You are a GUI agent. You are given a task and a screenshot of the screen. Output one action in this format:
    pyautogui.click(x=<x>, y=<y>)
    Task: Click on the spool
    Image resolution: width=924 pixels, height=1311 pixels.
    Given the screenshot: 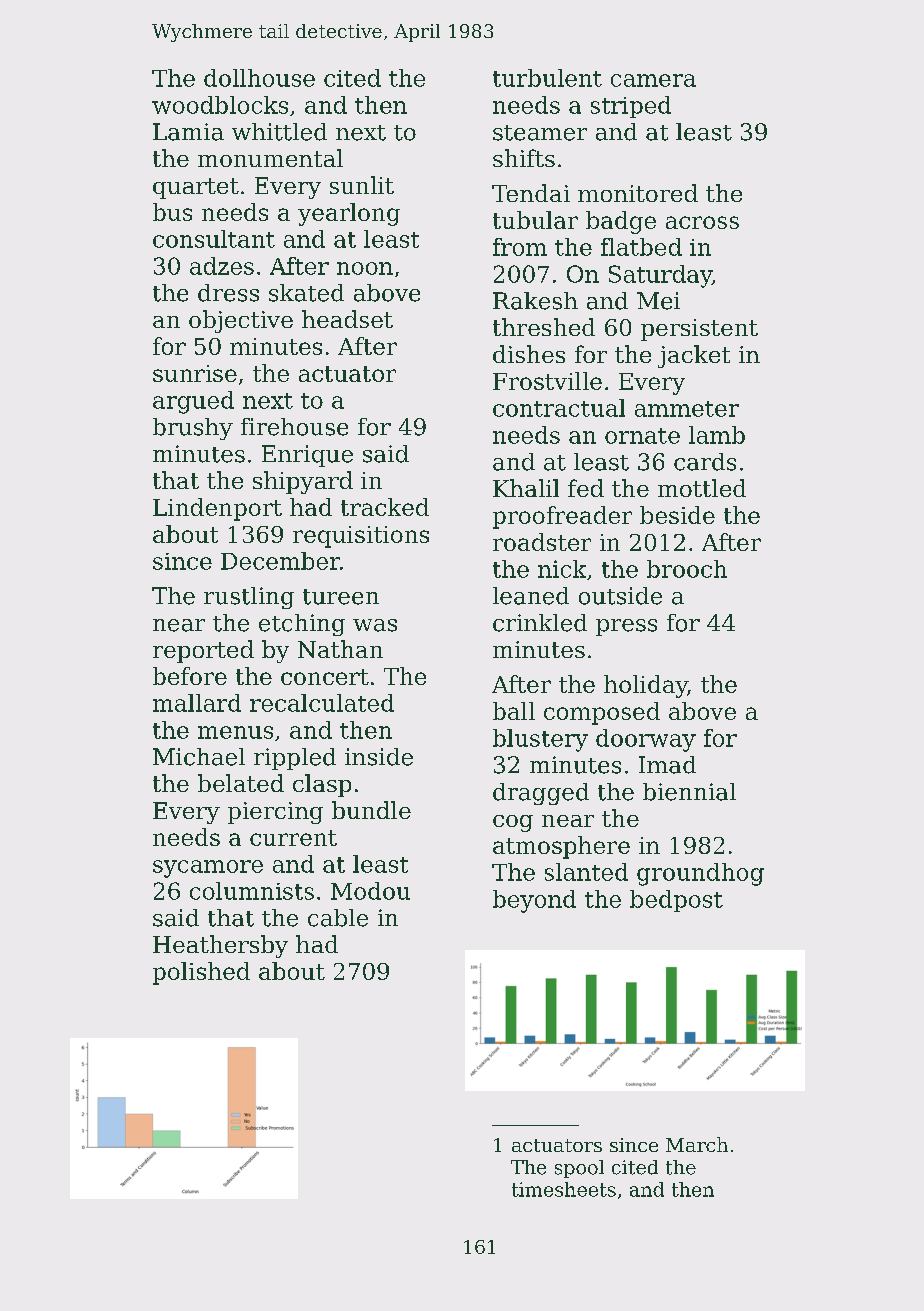 What is the action you would take?
    pyautogui.click(x=579, y=1169)
